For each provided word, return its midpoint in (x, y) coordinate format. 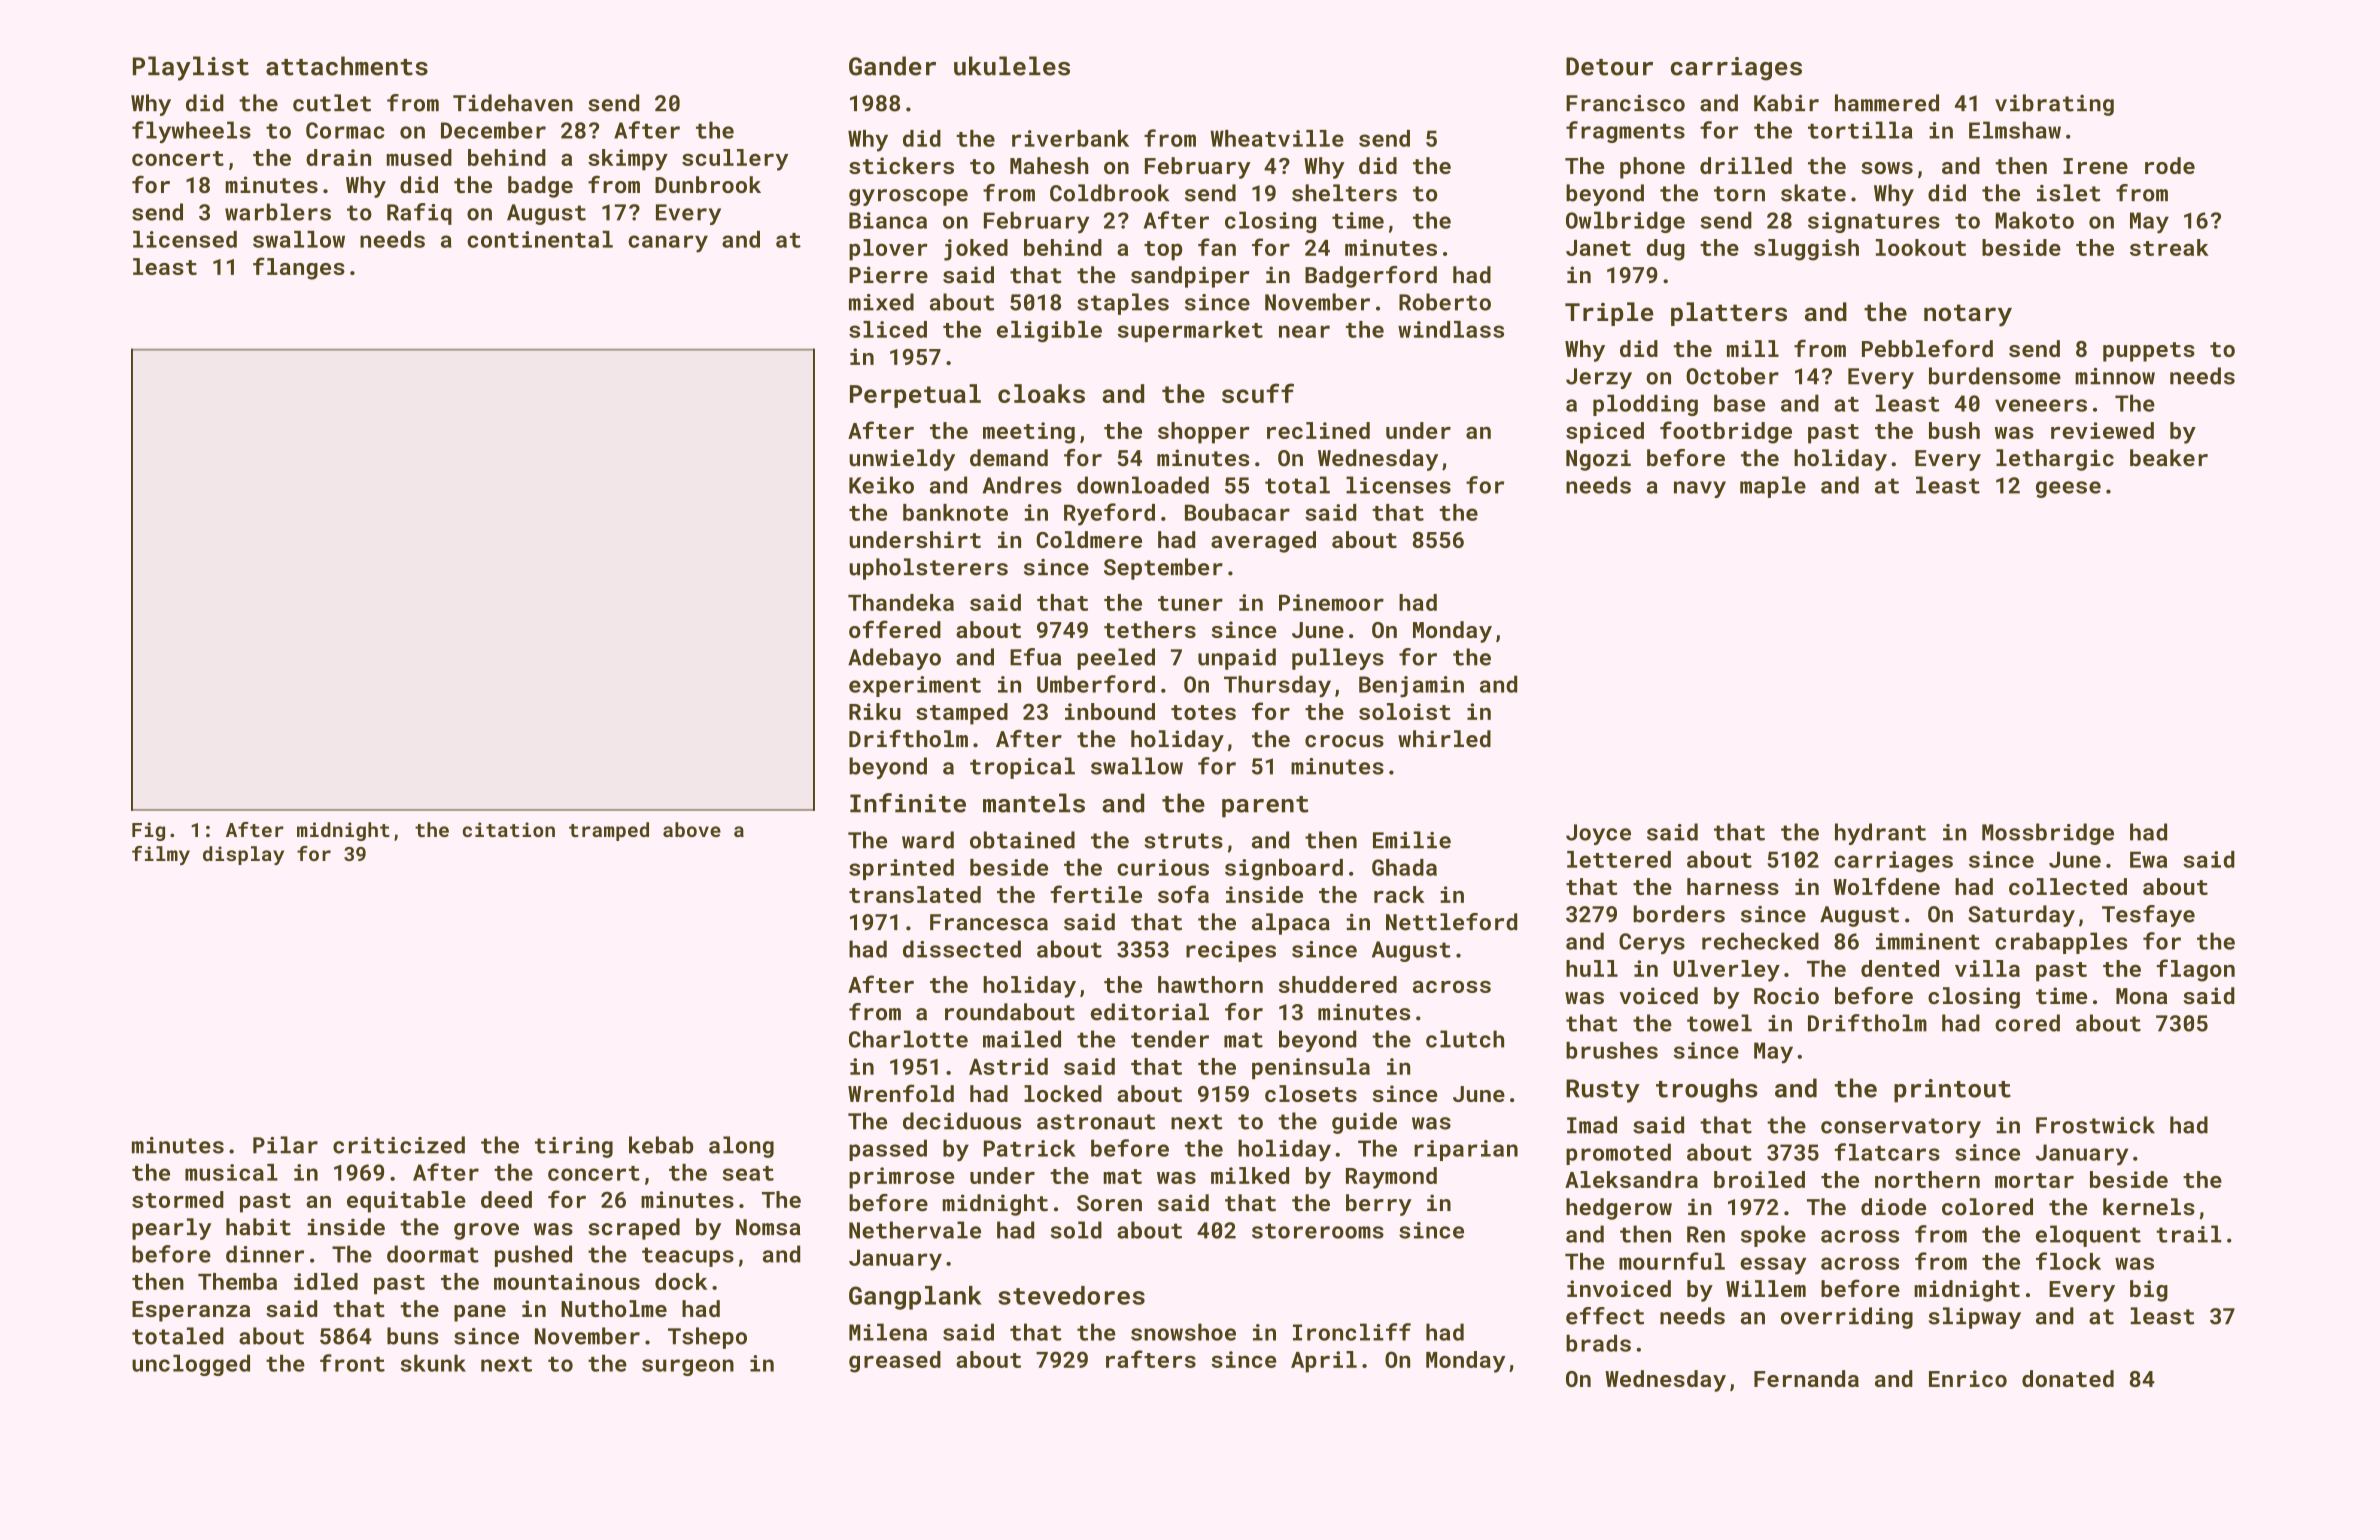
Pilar (285, 1145)
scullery (735, 160)
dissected (962, 949)
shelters (1344, 193)
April (1324, 1362)
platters (1729, 314)
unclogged (191, 1365)
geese (2068, 489)
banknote (955, 512)
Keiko (881, 485)
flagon (2195, 970)
